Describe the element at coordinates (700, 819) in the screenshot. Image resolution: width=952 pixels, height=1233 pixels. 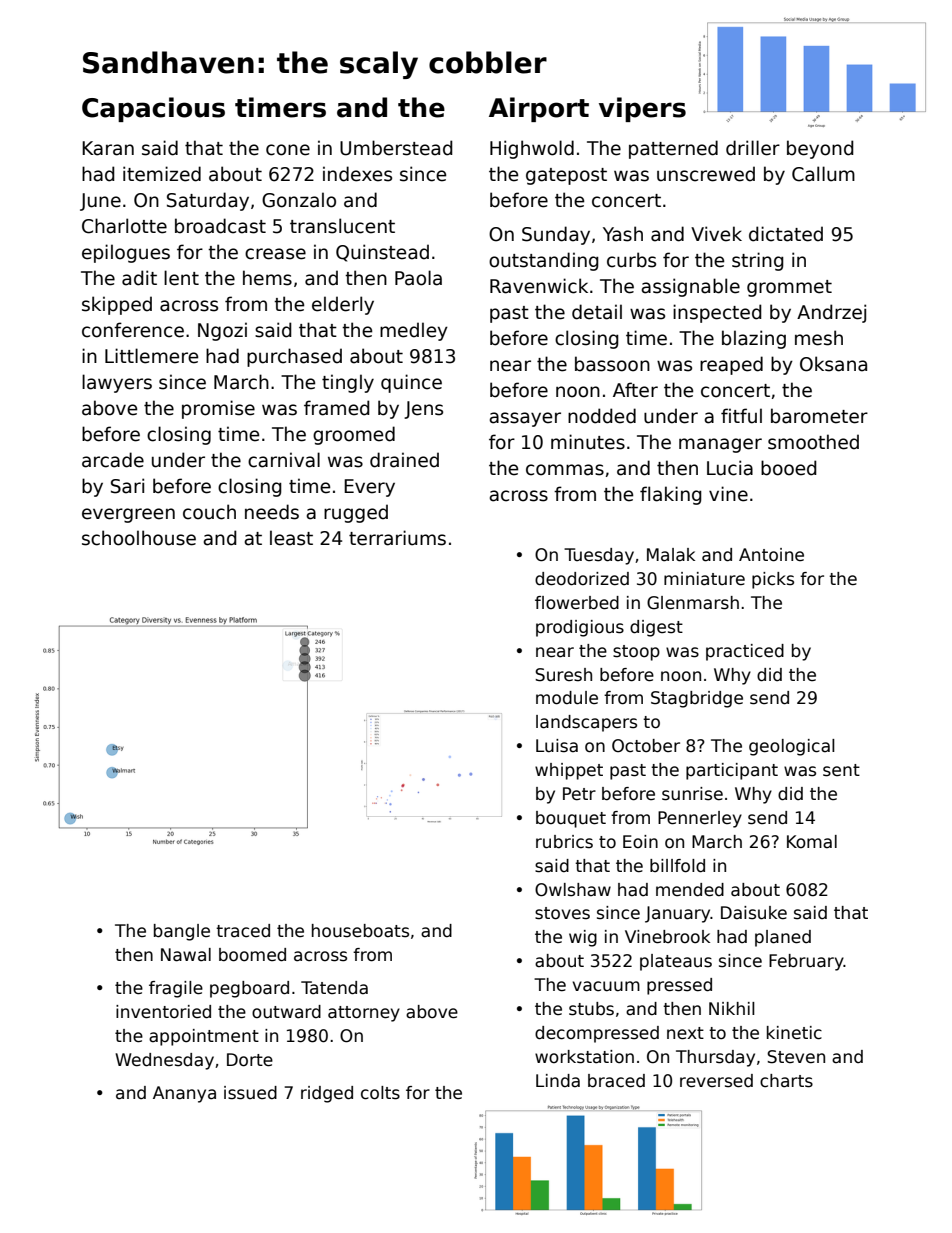
I see `Pennerley` at that location.
